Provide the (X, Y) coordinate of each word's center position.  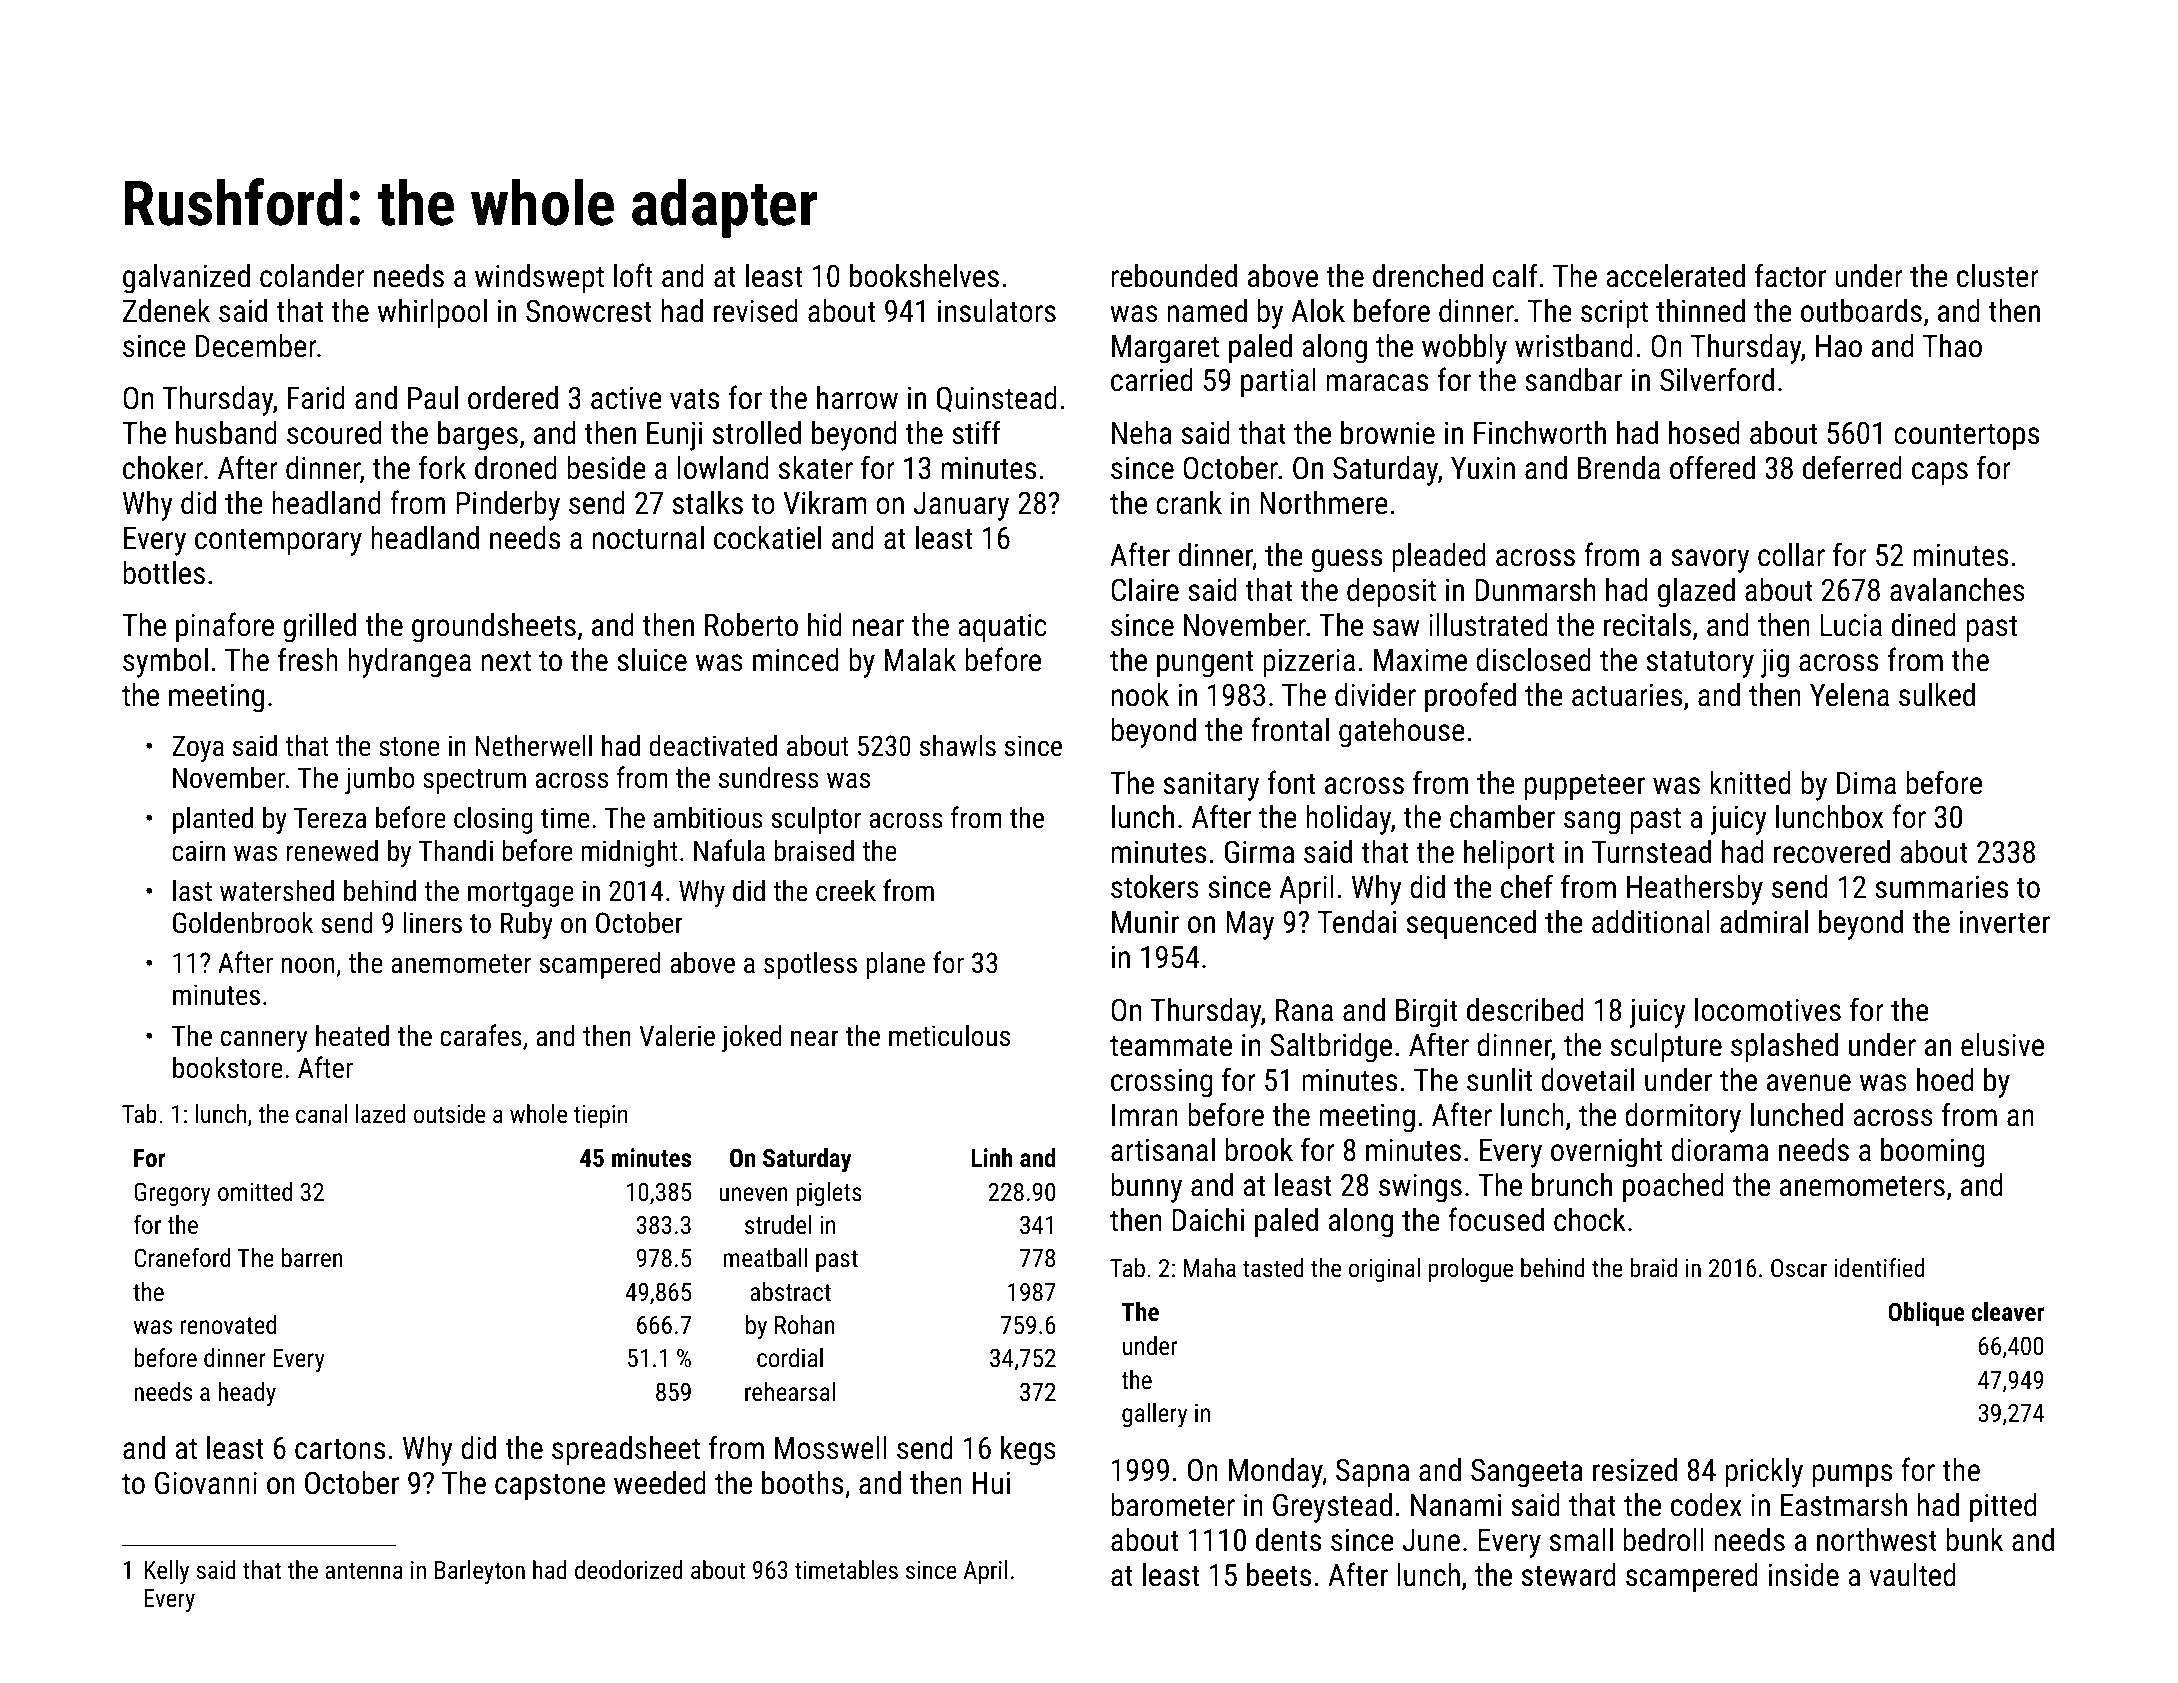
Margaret (1165, 349)
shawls (958, 745)
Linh (992, 1157)
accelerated (1675, 276)
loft (633, 275)
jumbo (379, 780)
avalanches (1957, 590)
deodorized (628, 1569)
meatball (765, 1257)
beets (1279, 1575)
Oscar (1799, 1268)
